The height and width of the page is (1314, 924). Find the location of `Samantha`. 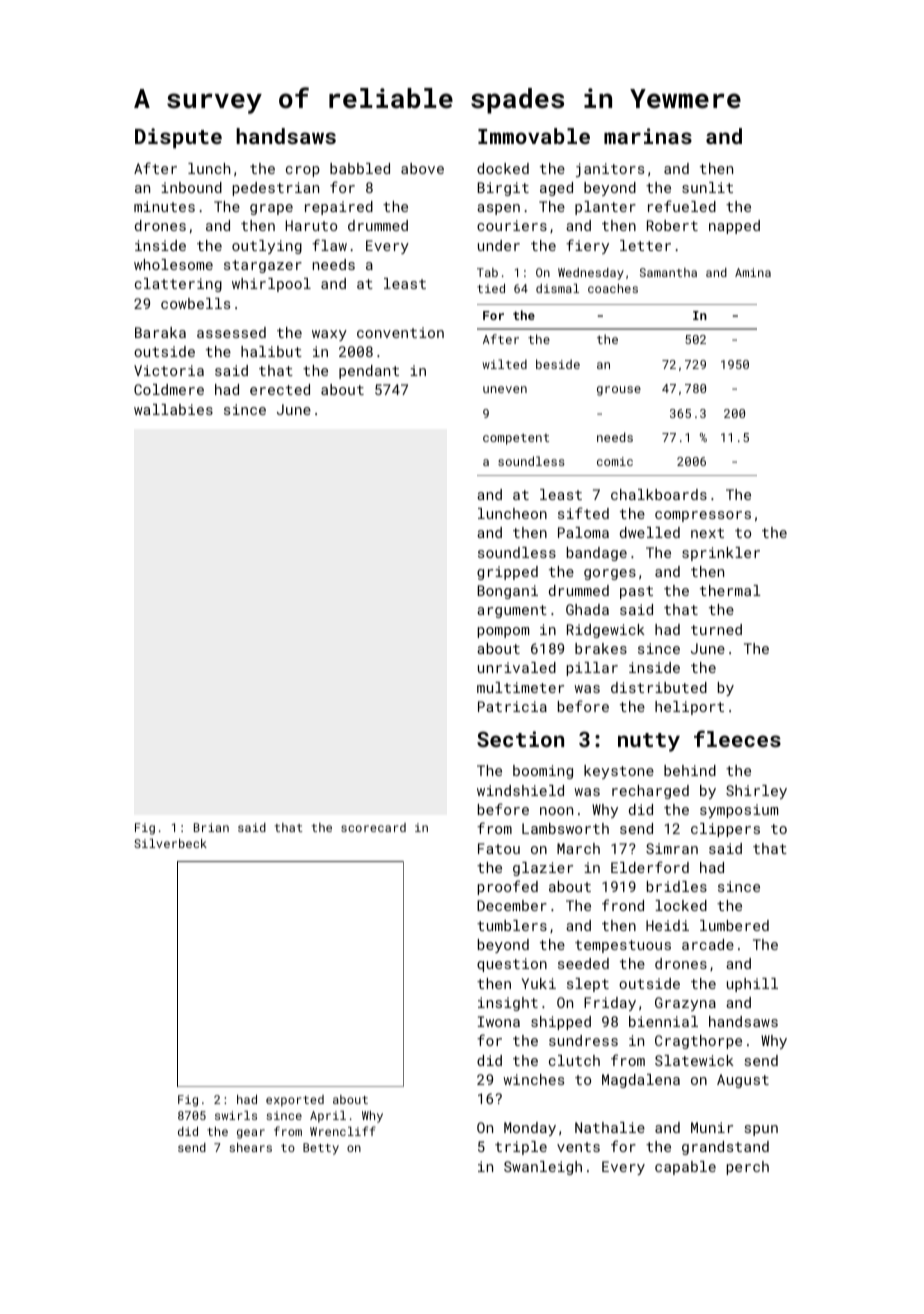

Samantha is located at coordinates (668, 272).
